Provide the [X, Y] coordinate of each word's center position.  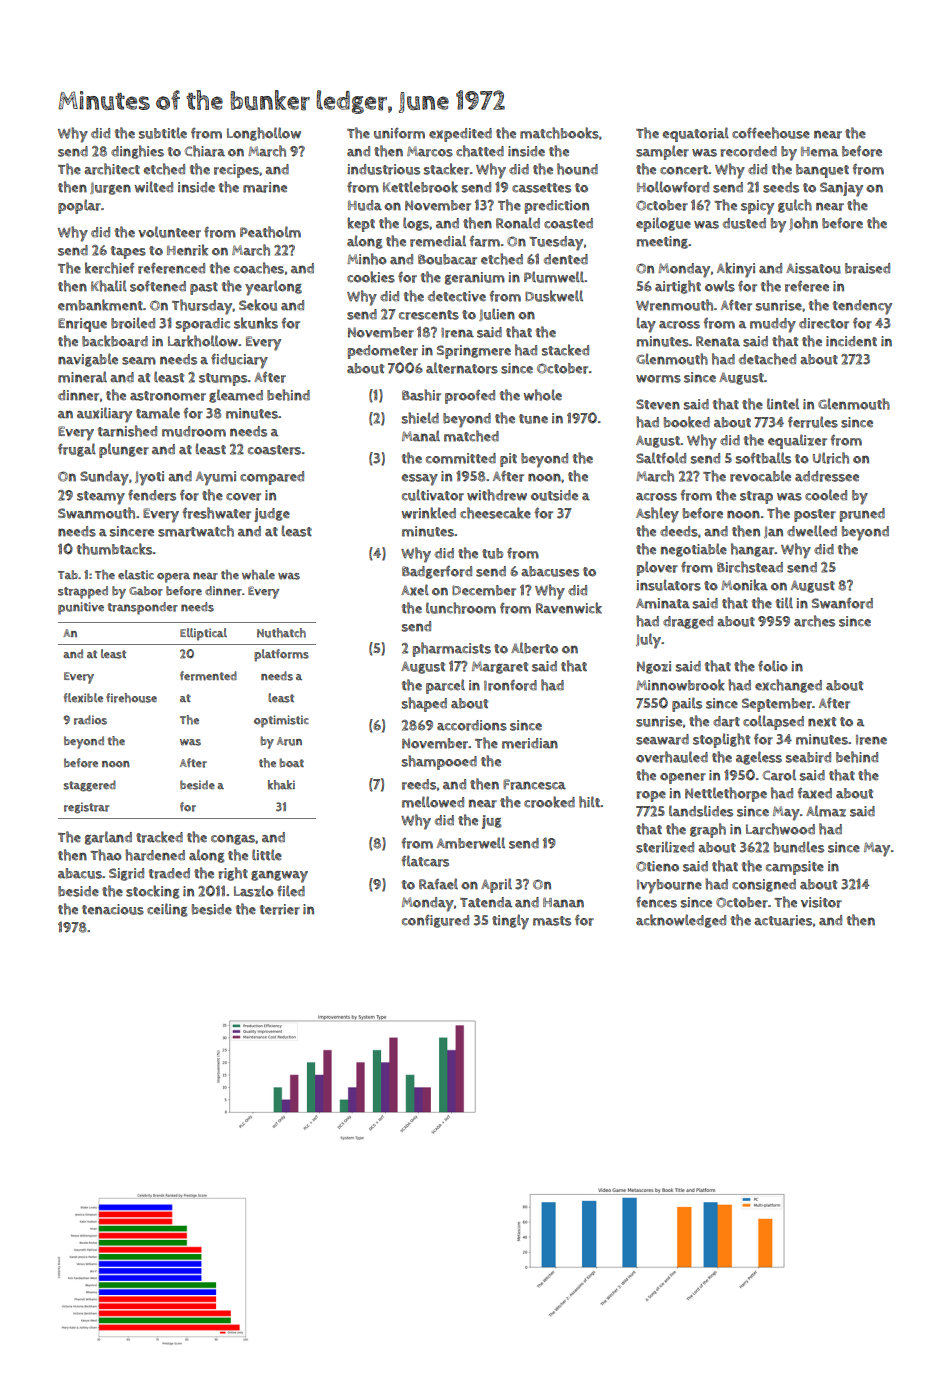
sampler [662, 152]
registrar [86, 808]
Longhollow [264, 134]
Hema [819, 151]
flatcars [425, 861]
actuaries [783, 920]
